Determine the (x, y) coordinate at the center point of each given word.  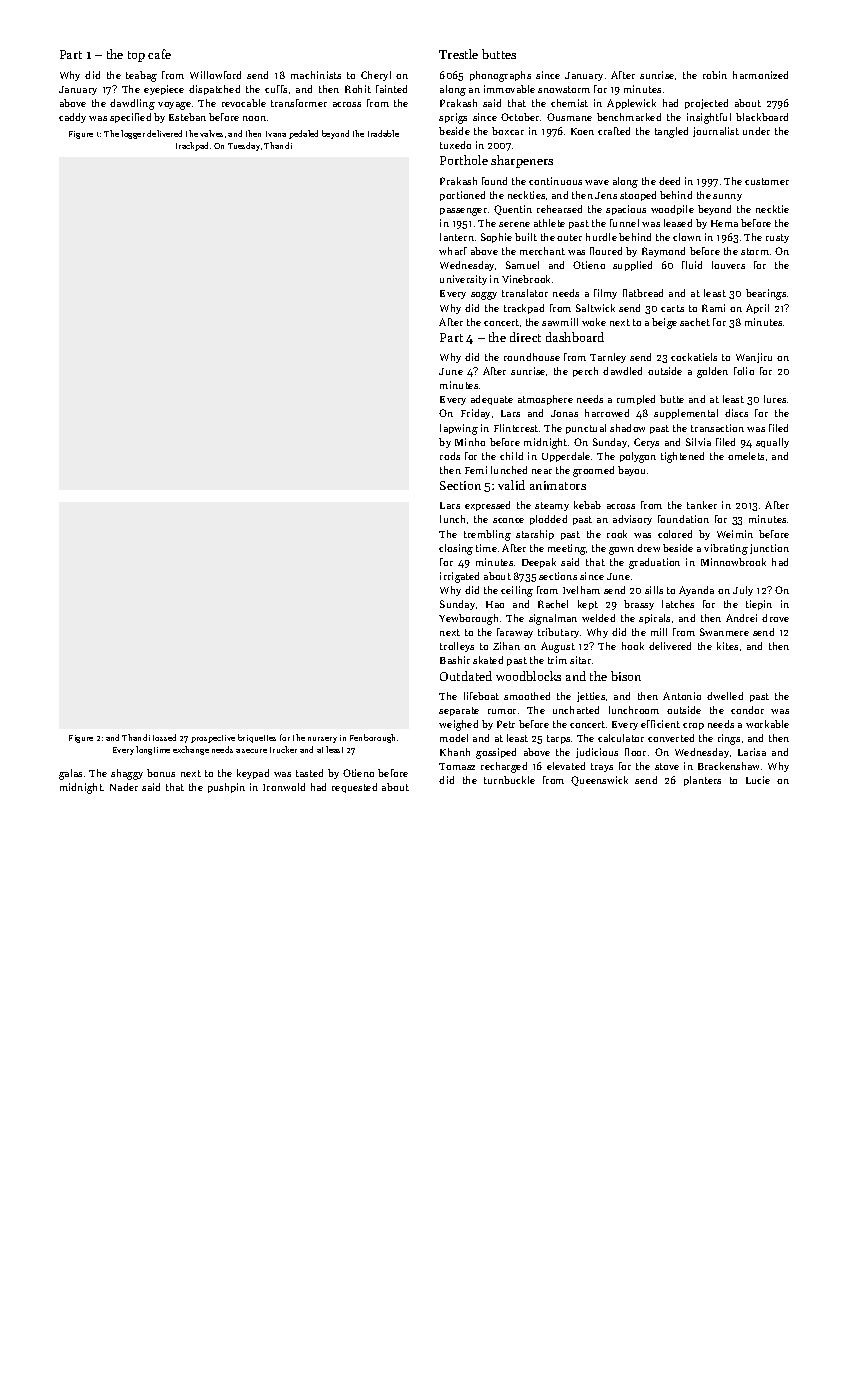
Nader (124, 787)
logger (133, 134)
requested (354, 788)
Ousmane (569, 117)
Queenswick (599, 781)
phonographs (500, 76)
